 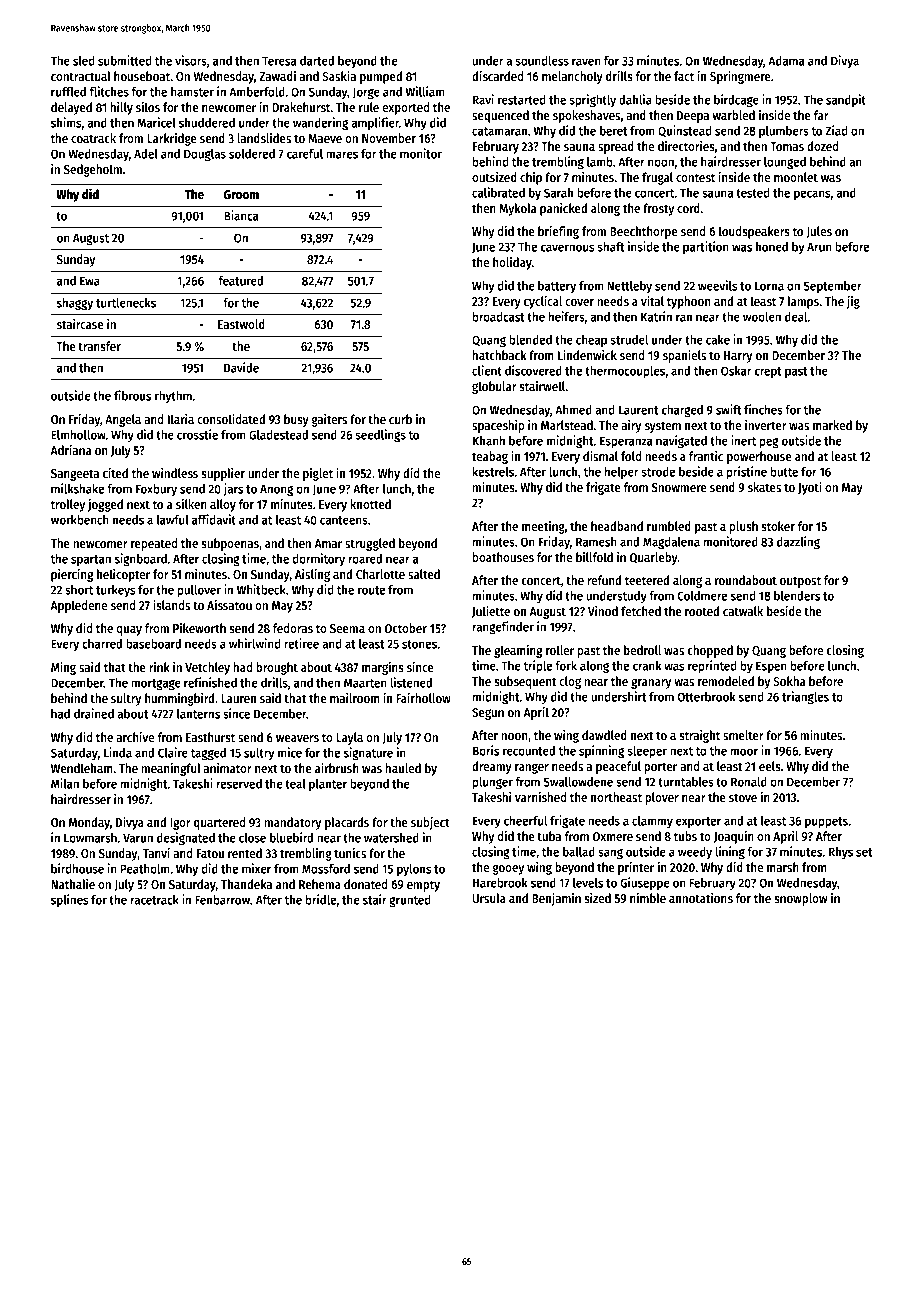 What do you see at coordinates (836, 130) in the screenshot?
I see `Ziad` at bounding box center [836, 130].
